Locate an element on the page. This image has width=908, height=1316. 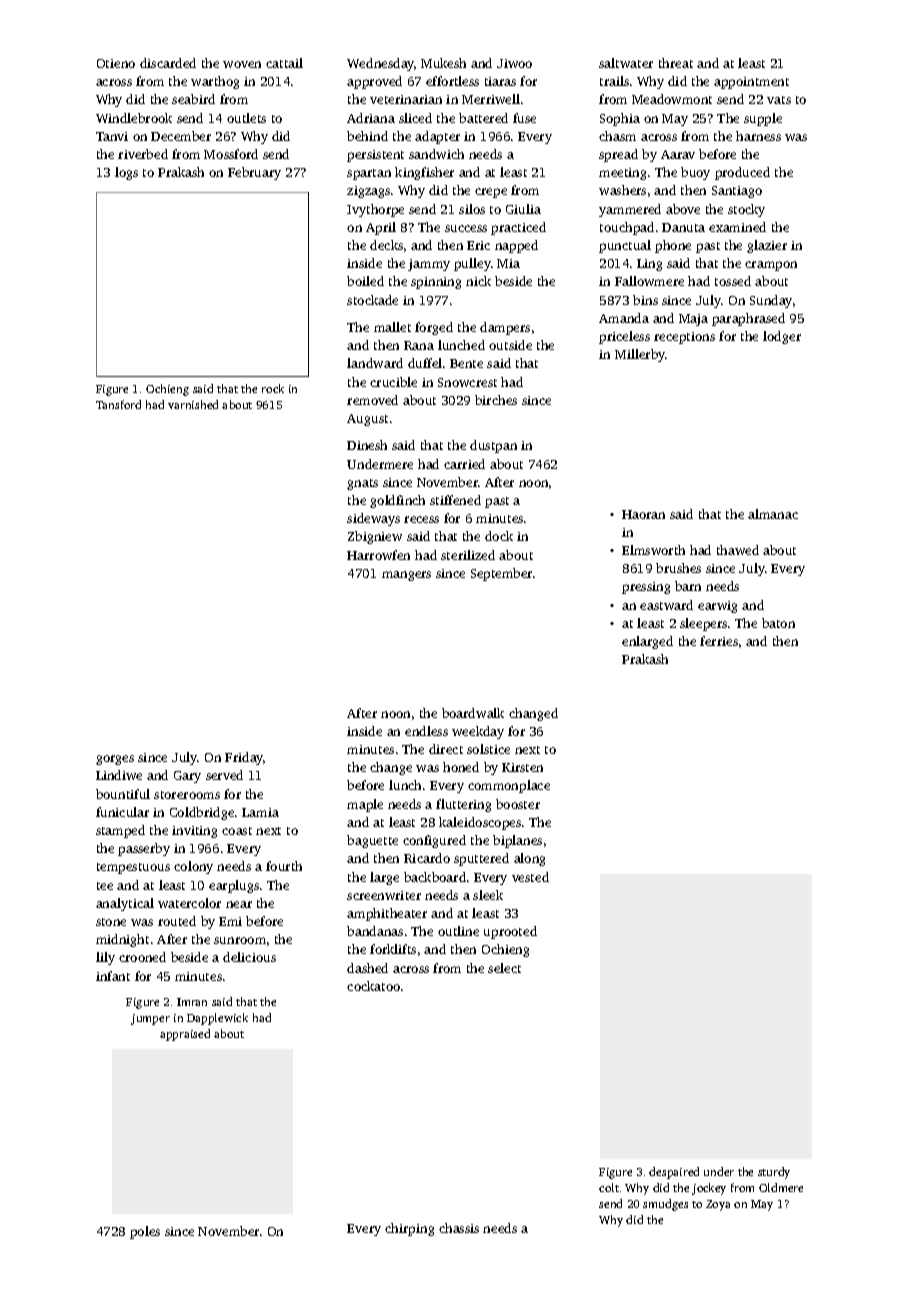
boiled is located at coordinates (365, 281).
